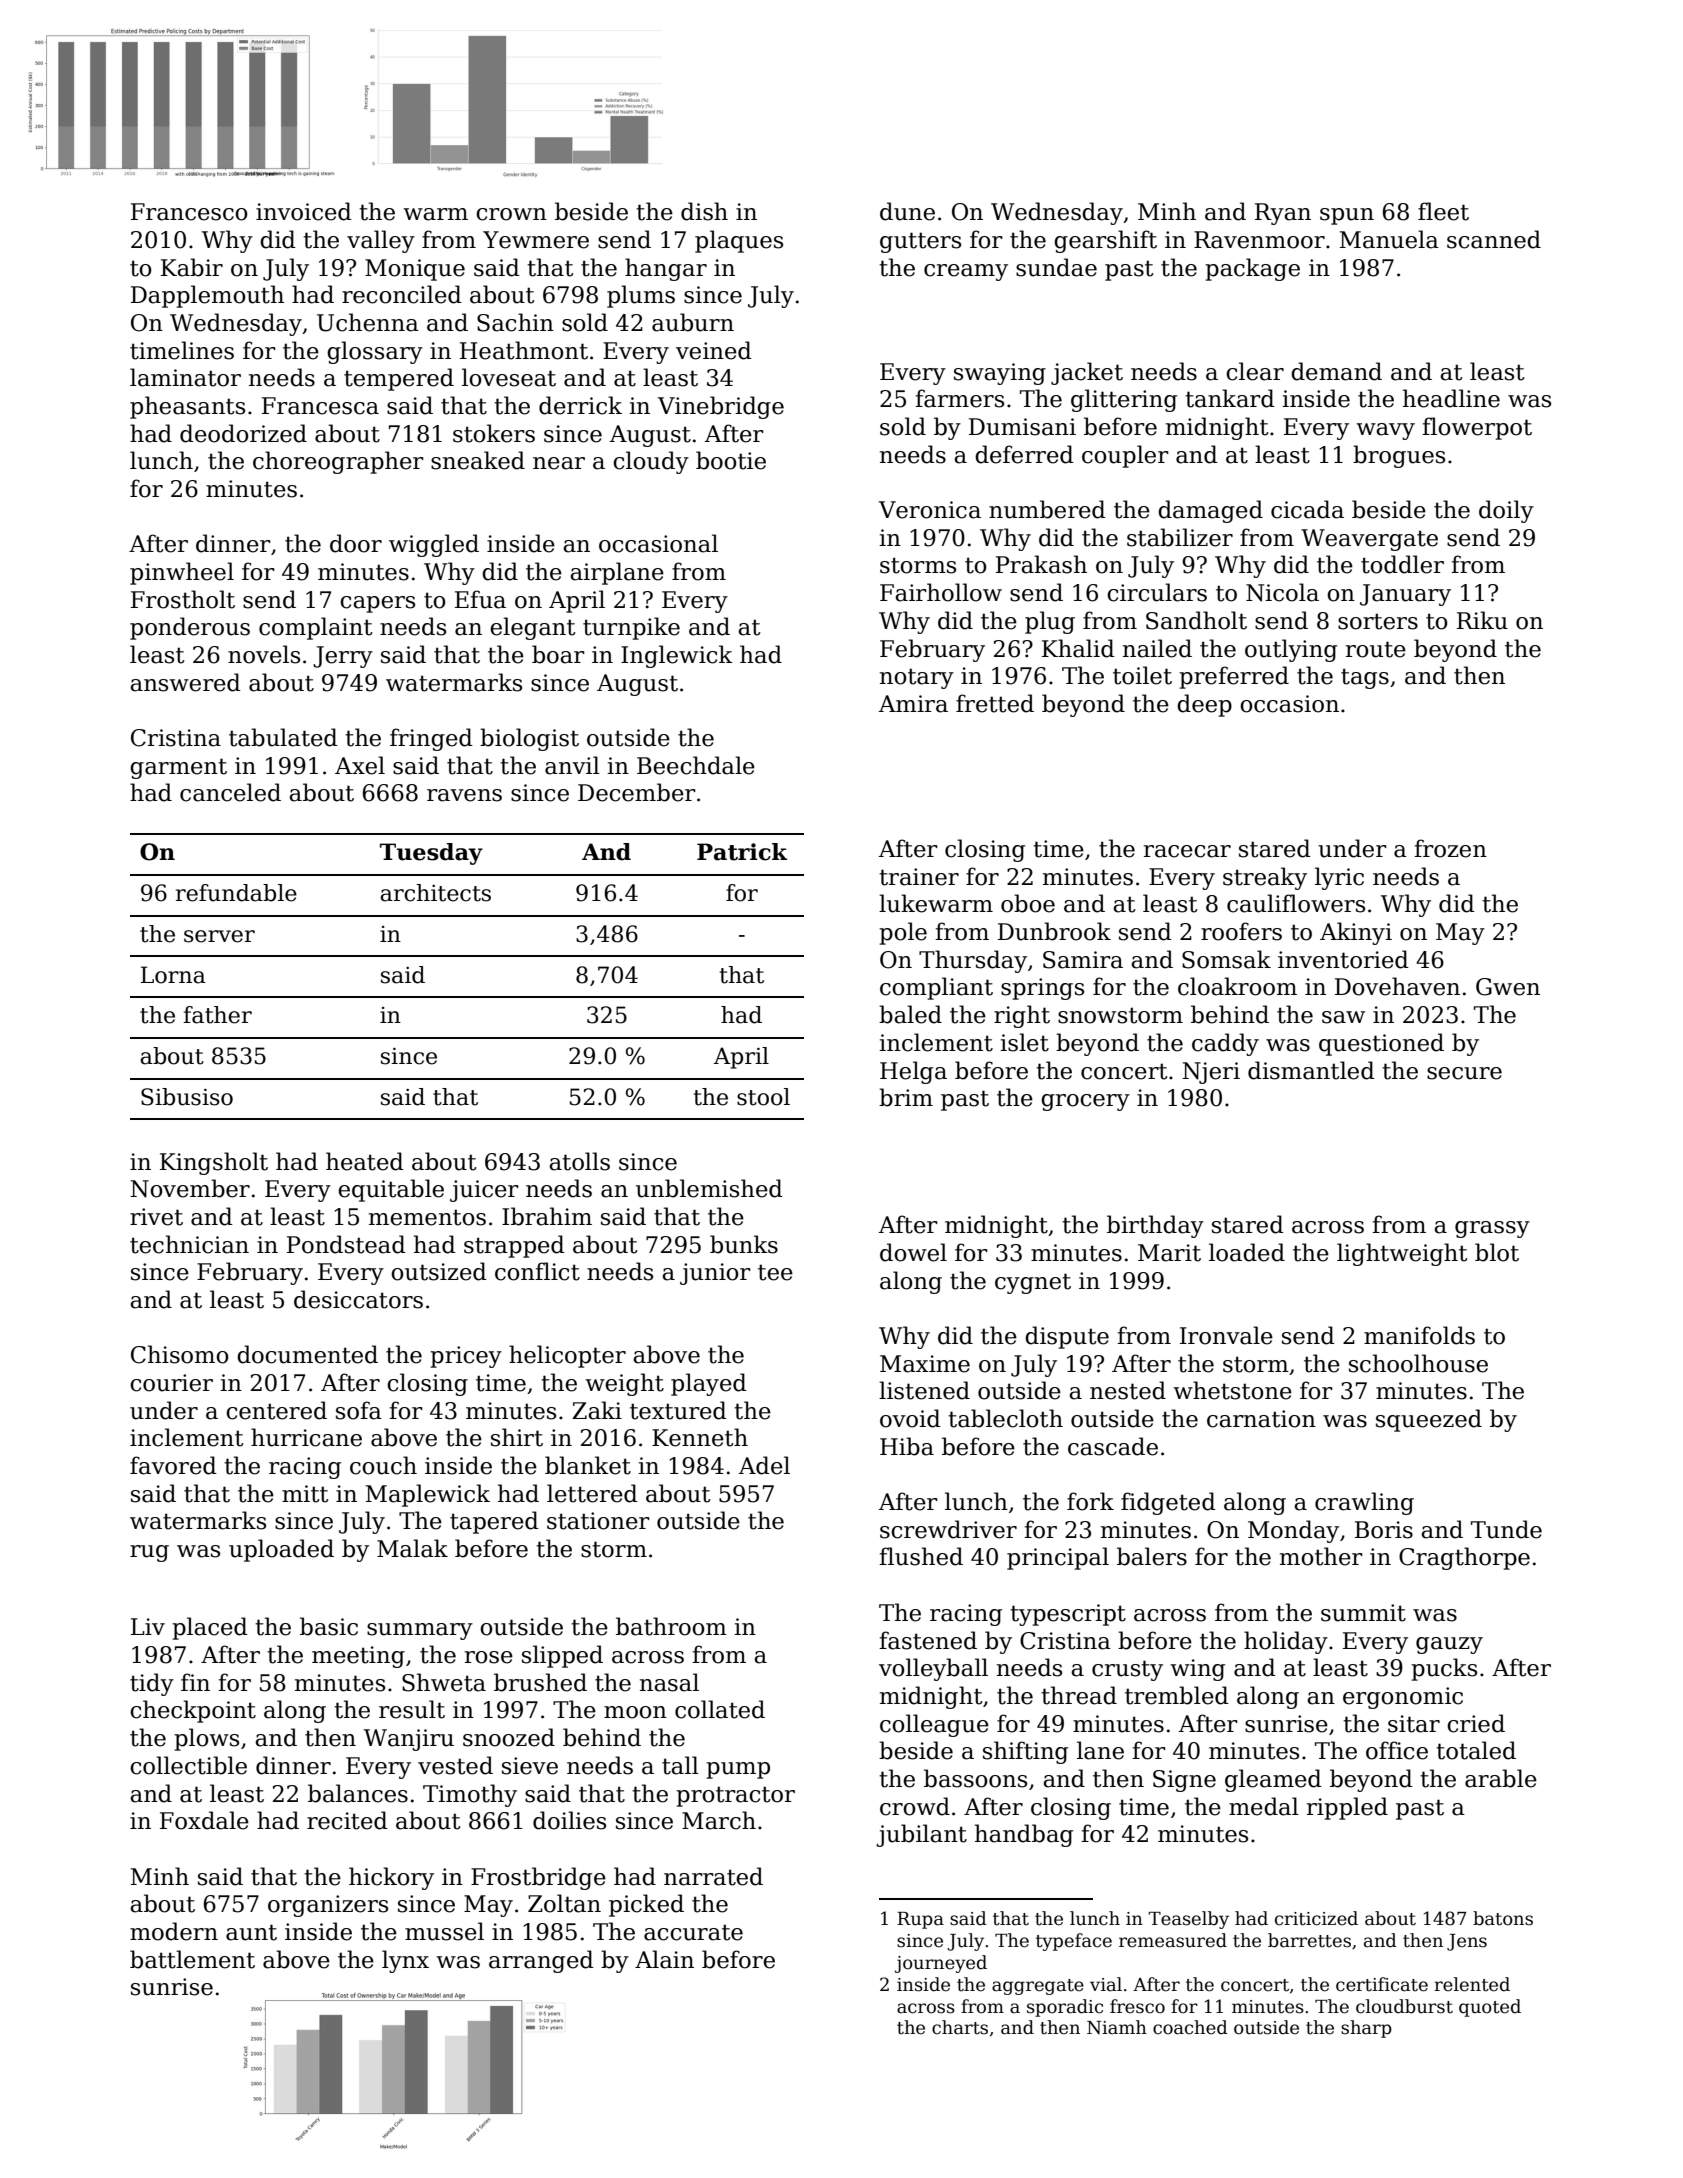  Describe the element at coordinates (1105, 241) in the image. I see `gearshift` at that location.
